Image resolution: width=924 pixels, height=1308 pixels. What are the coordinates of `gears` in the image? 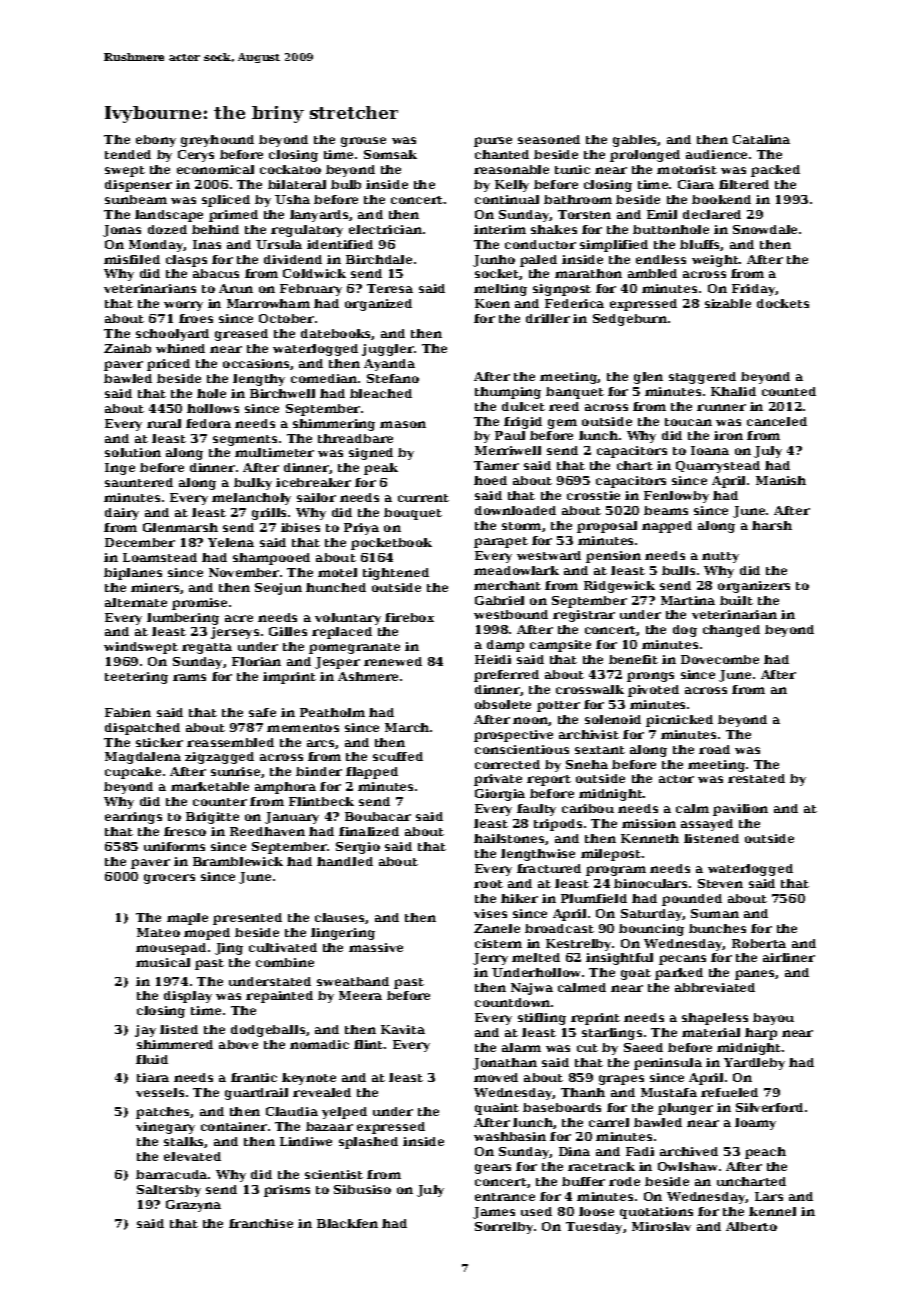 It's located at (493, 1169).
